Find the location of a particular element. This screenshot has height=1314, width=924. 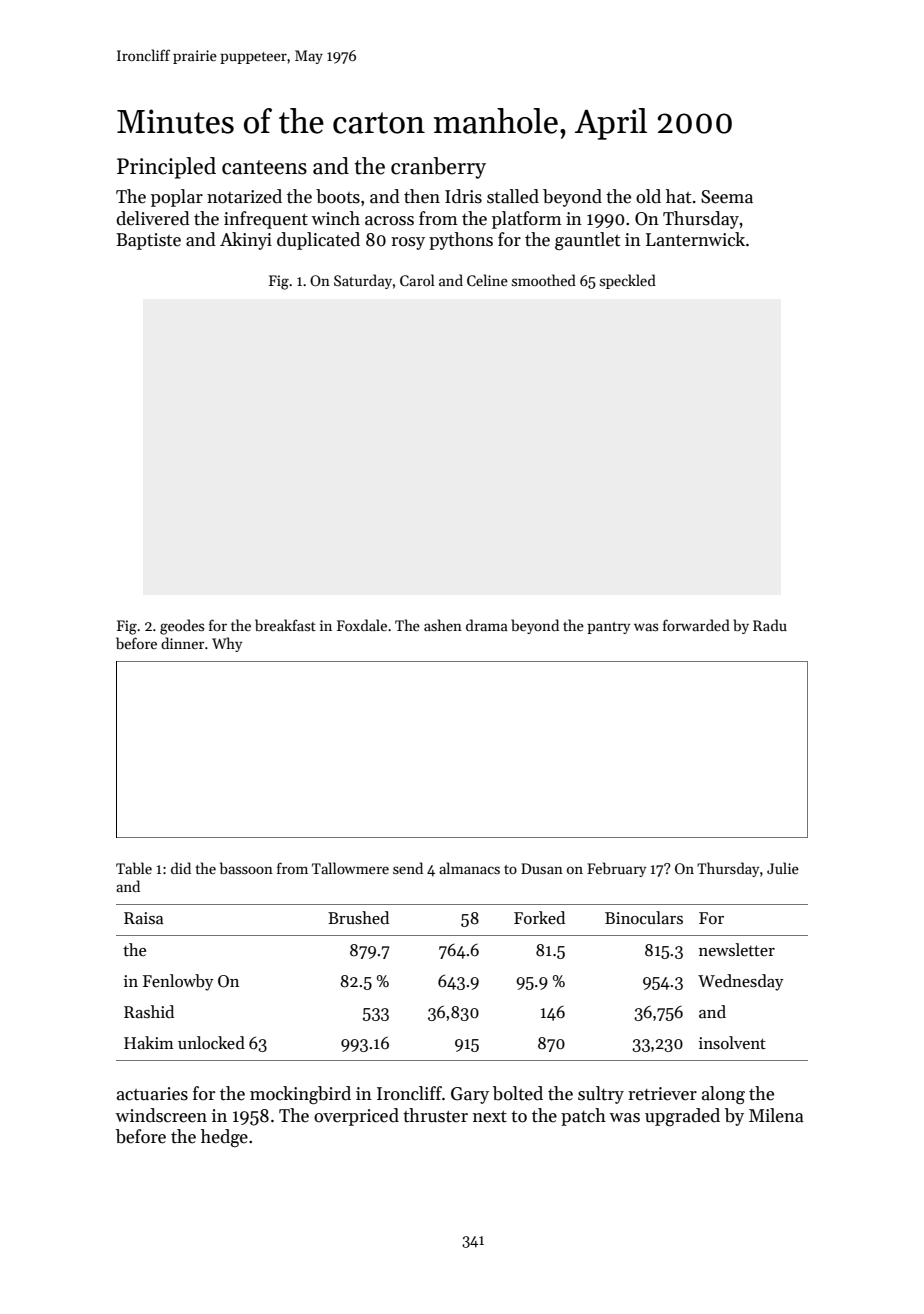

ashen is located at coordinates (443, 625).
